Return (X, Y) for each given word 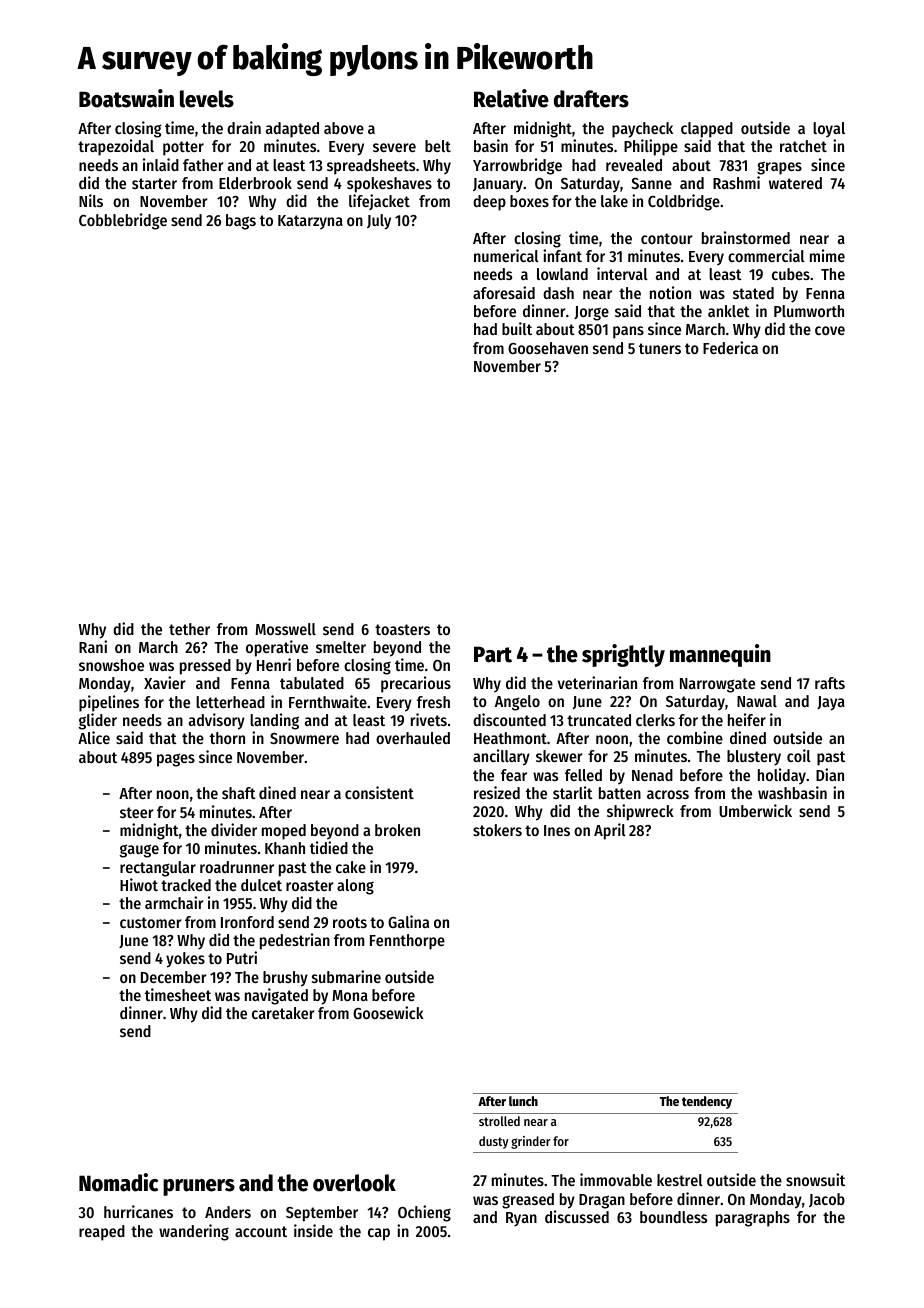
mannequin (720, 655)
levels (207, 99)
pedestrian (295, 941)
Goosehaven (548, 348)
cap (379, 1234)
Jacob (827, 1200)
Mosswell (285, 629)
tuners (660, 348)
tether (189, 629)
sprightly (623, 655)
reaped (102, 1233)
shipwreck (640, 812)
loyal (829, 130)
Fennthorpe (407, 942)
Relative (511, 98)
